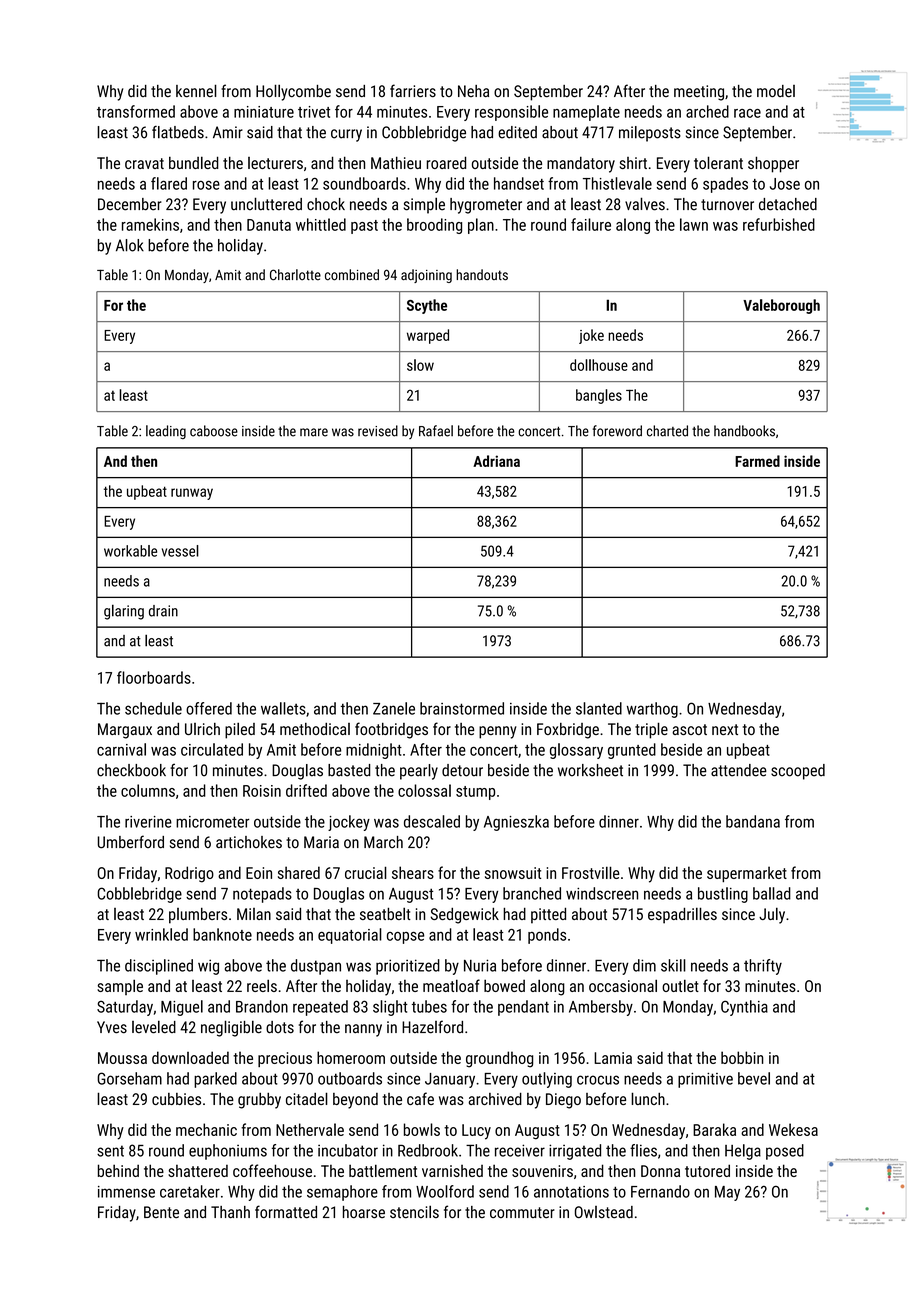 The height and width of the page is (1308, 924). I want to click on attendee, so click(739, 770).
